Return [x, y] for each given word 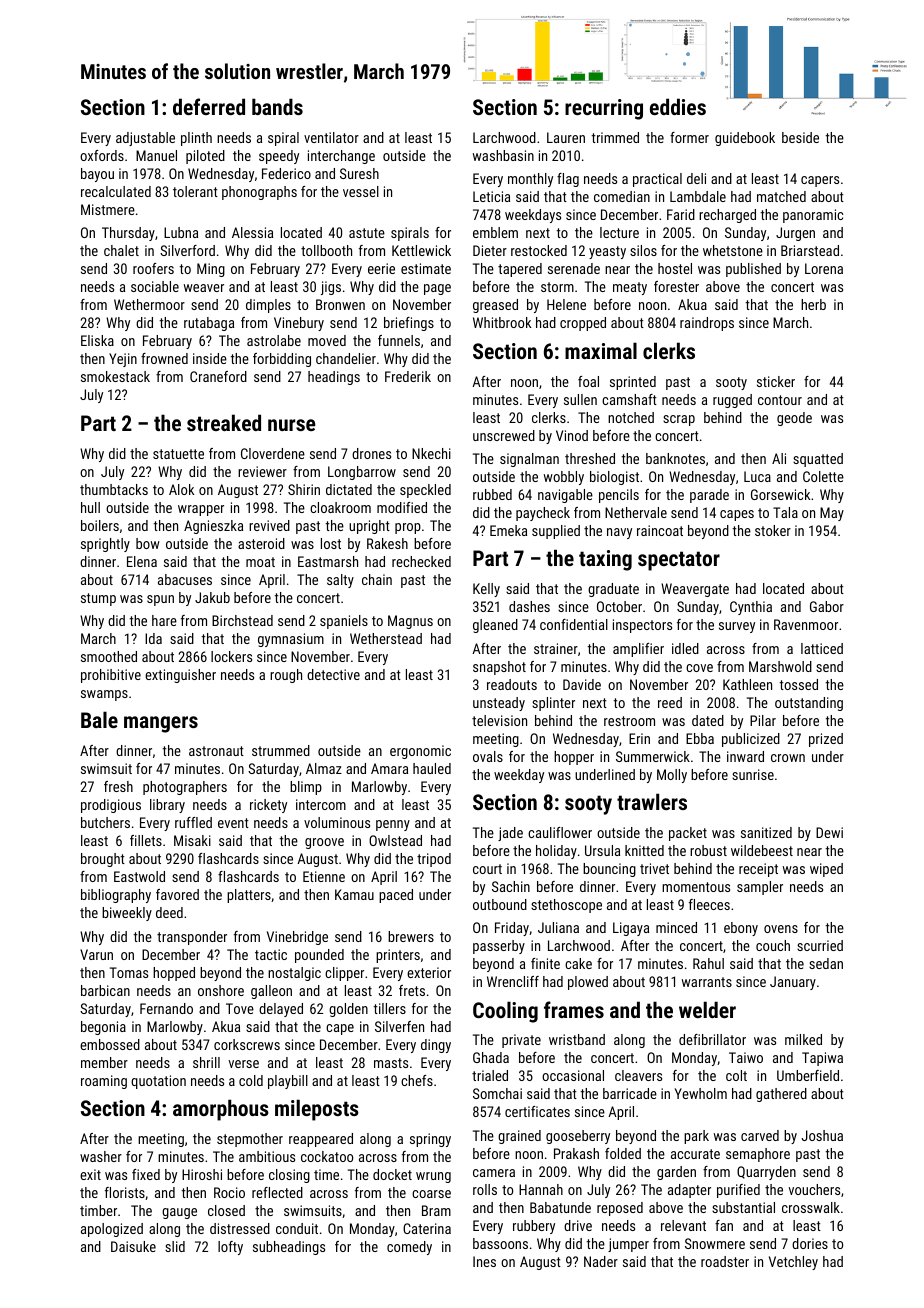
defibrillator [712, 1039]
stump [98, 599]
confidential [574, 624]
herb [813, 304]
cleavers [638, 1075]
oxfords [102, 155]
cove [699, 668]
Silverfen [399, 1026]
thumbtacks [114, 489]
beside [800, 137]
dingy [436, 1046]
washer [101, 1156]
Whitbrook [502, 322]
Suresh [359, 173]
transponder [192, 938]
